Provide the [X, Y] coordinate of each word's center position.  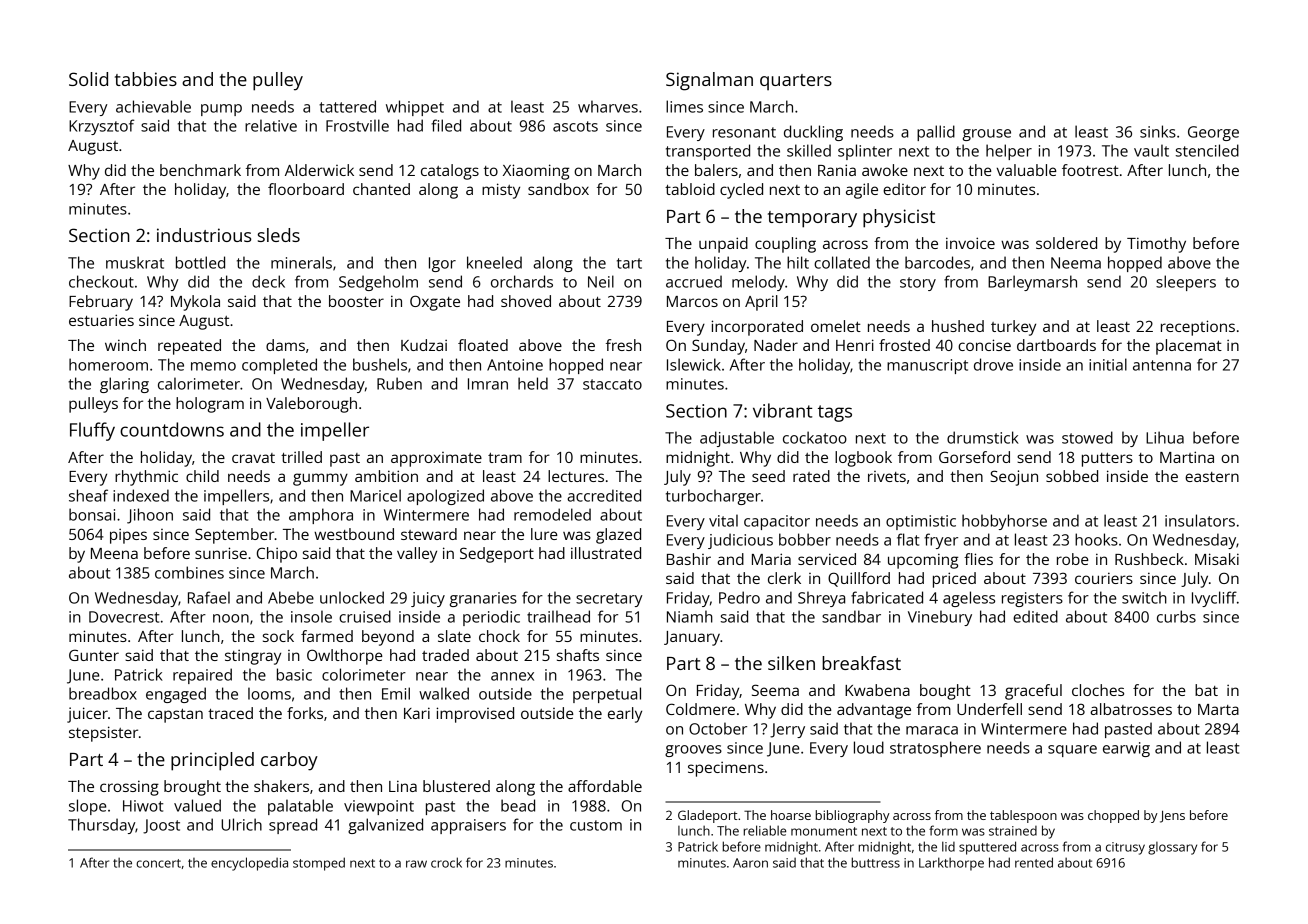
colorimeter [364, 674]
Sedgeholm [378, 283]
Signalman [709, 81]
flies [978, 559]
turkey [1013, 328]
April [761, 303]
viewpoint [379, 807]
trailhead [558, 616]
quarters [796, 82]
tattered [347, 106]
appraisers [468, 826]
